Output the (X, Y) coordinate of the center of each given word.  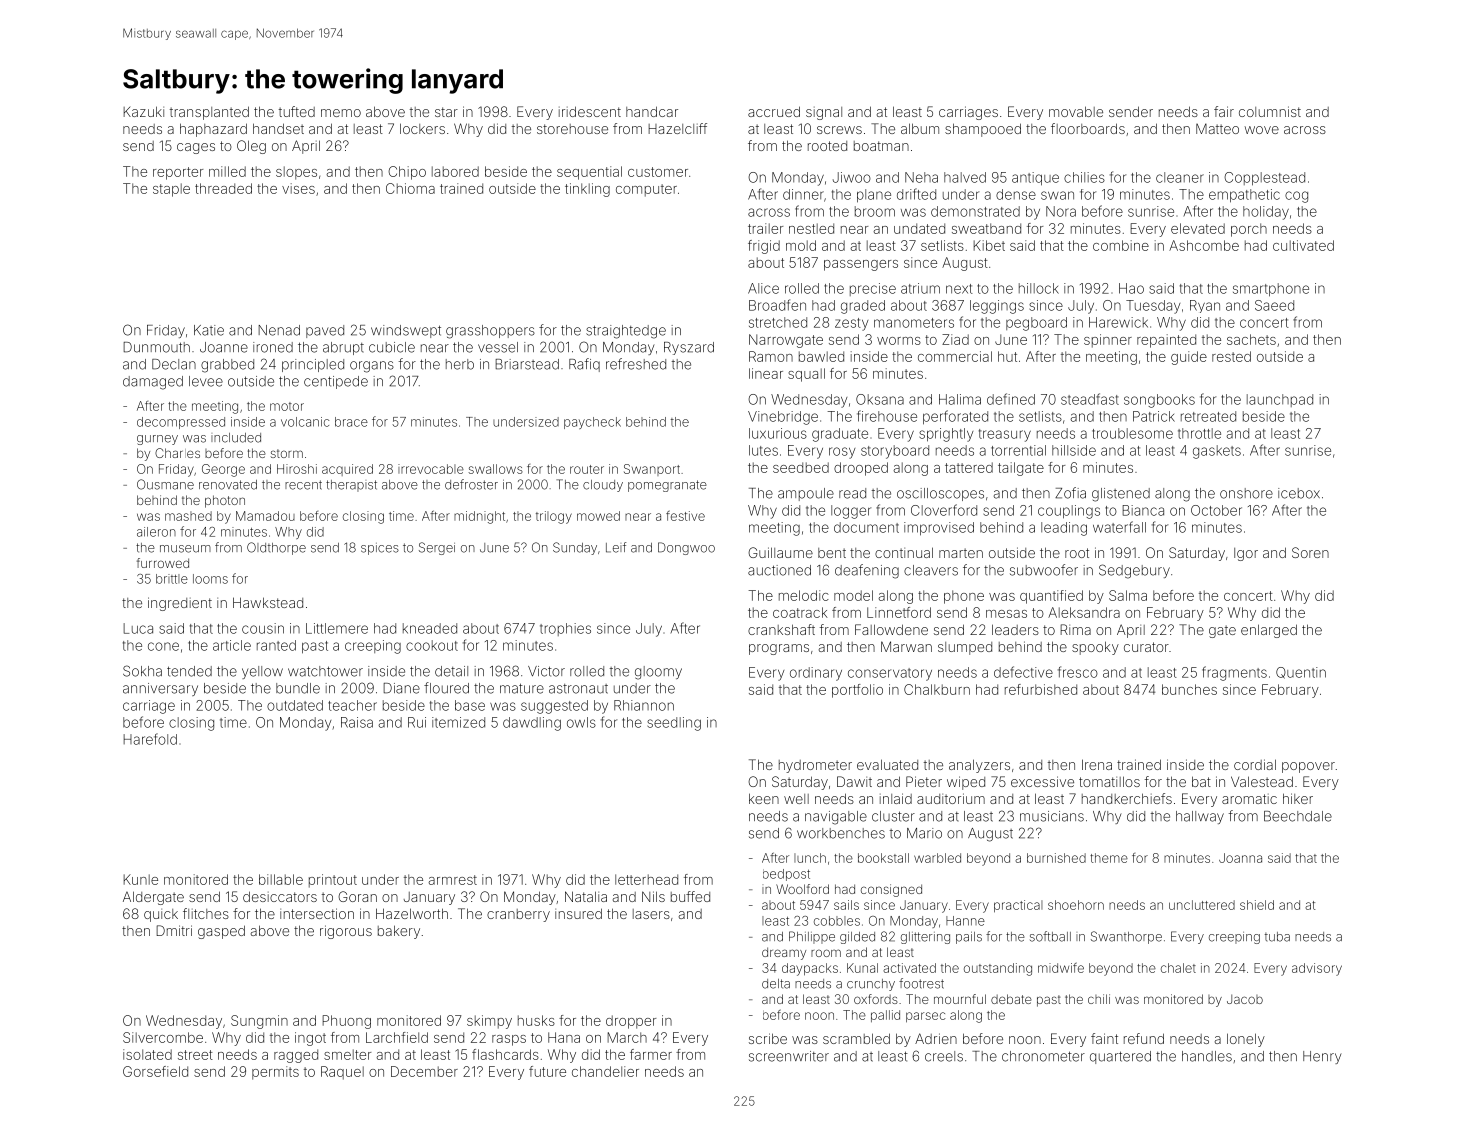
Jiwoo (852, 177)
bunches (1189, 689)
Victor (546, 671)
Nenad (279, 330)
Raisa (357, 722)
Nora (1061, 211)
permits (275, 1073)
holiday (1266, 213)
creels (944, 1056)
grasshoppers (490, 332)
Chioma (410, 188)
